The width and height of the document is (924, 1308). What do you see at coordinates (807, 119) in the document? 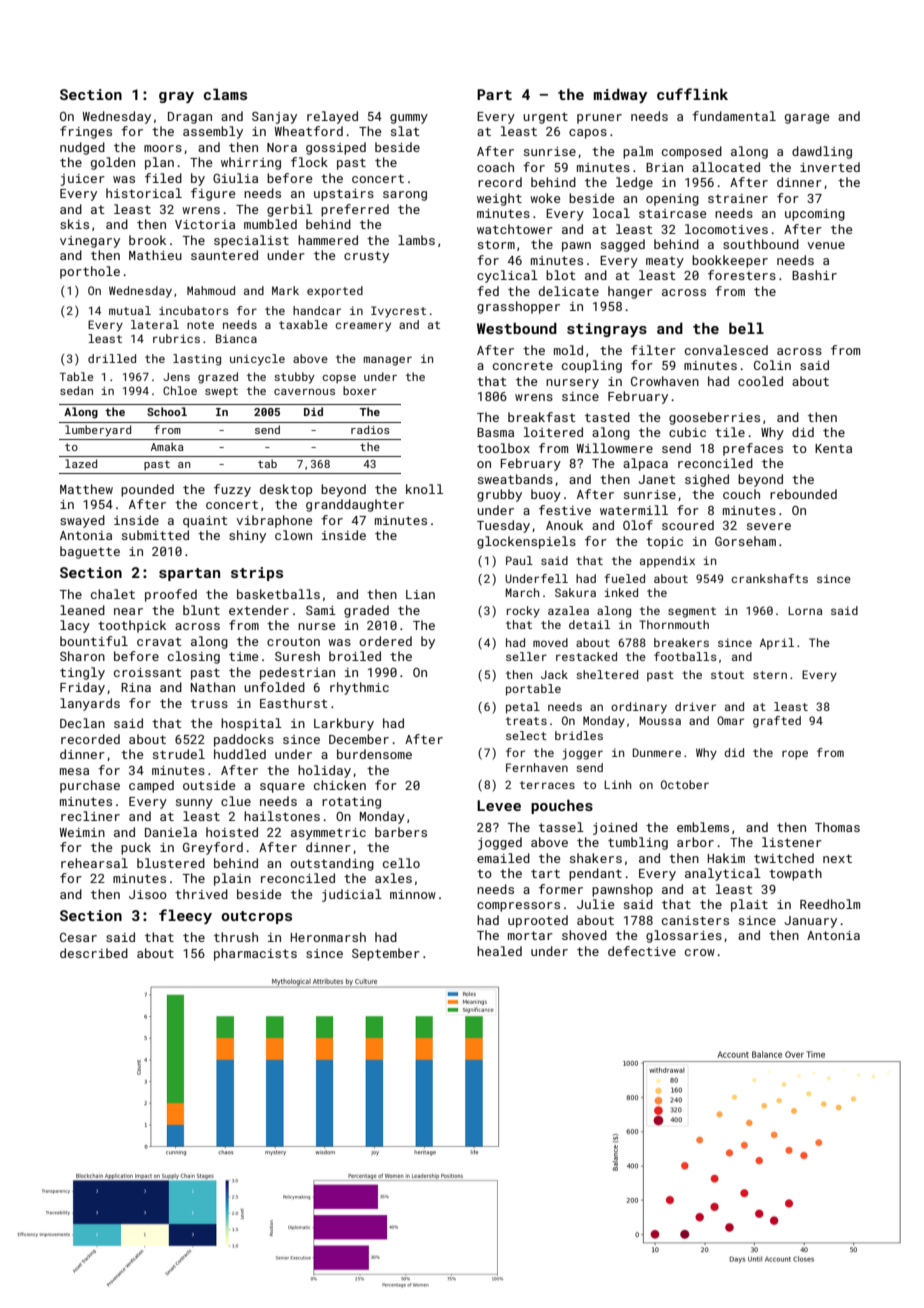
I see `garage` at bounding box center [807, 119].
